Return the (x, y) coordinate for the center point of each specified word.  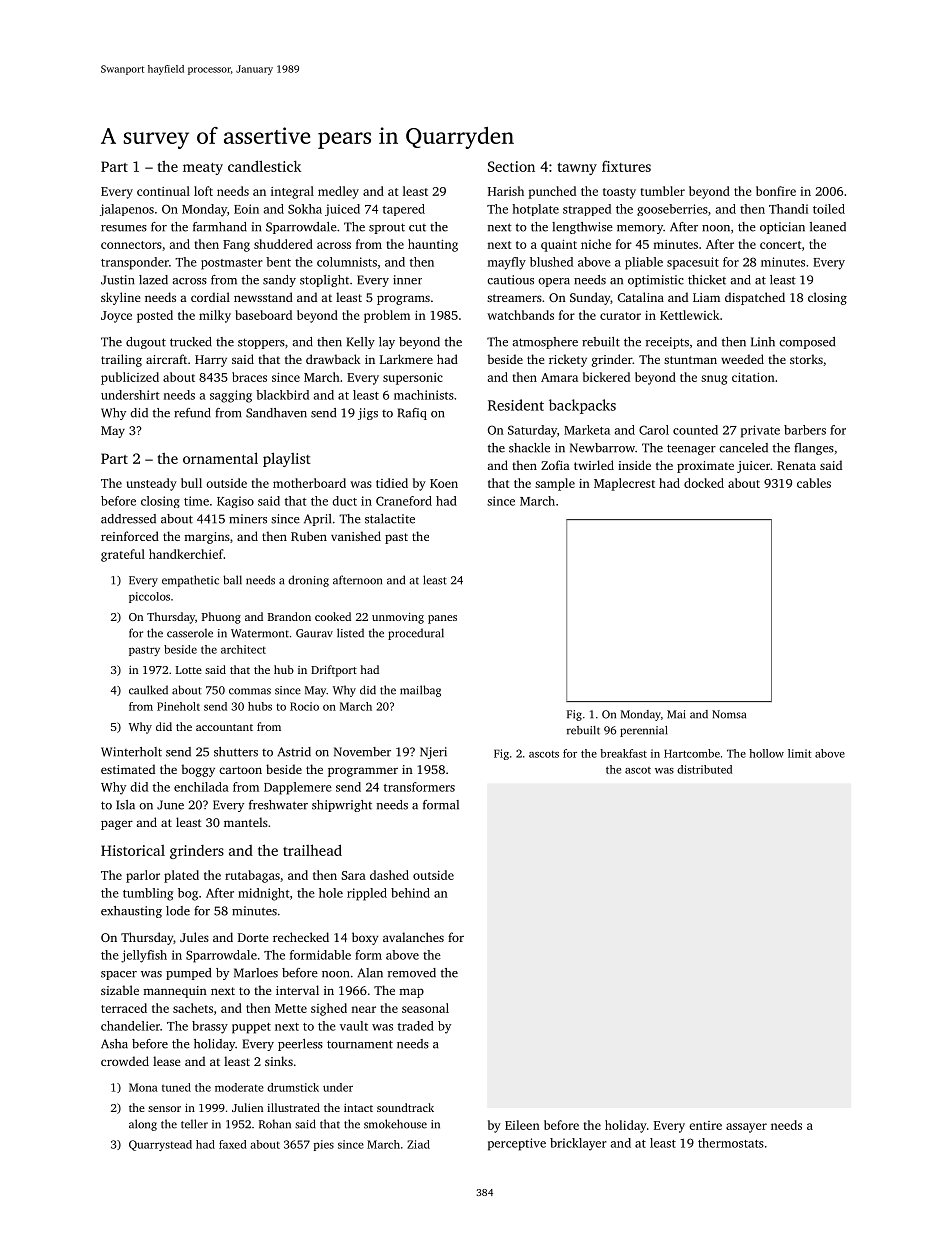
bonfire (776, 191)
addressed (128, 519)
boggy (198, 770)
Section (511, 166)
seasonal (425, 1008)
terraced (124, 1008)
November (362, 752)
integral (292, 192)
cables (814, 483)
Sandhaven (276, 413)
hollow (766, 753)
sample (555, 484)
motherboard (309, 483)
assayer (746, 1128)
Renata (796, 465)
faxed (233, 1144)
